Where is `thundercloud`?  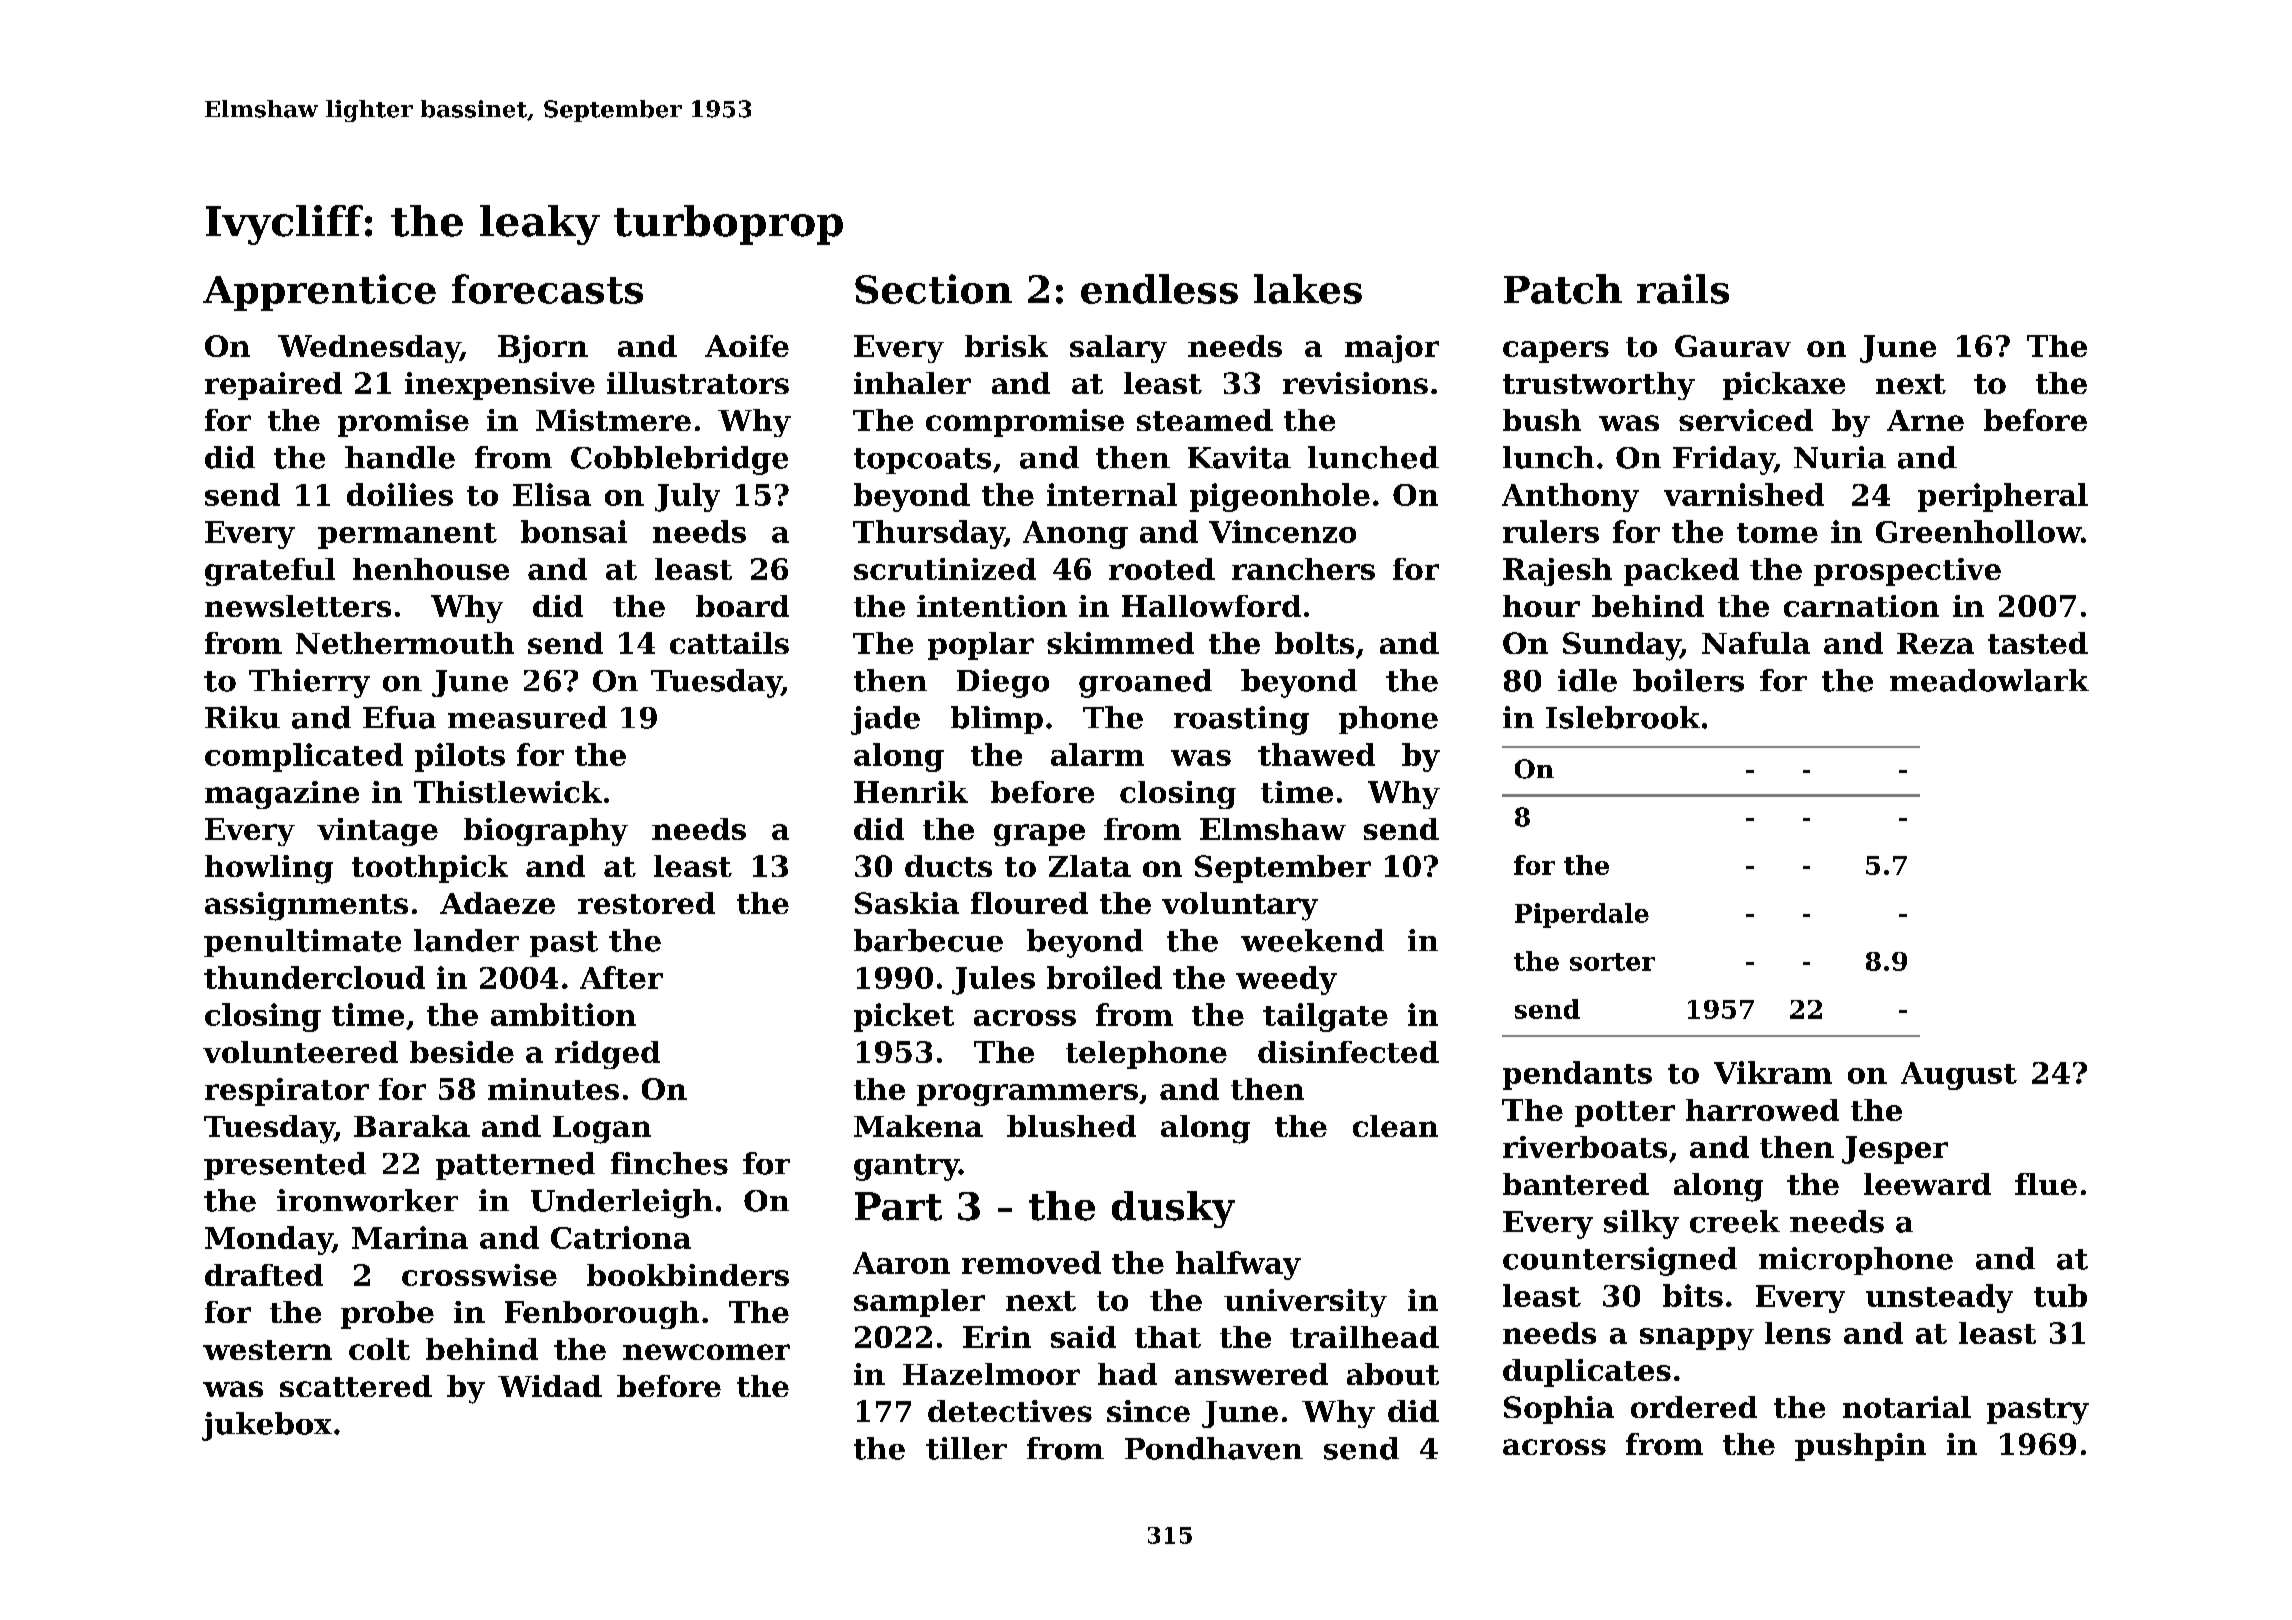
thundercloud is located at coordinates (314, 977).
